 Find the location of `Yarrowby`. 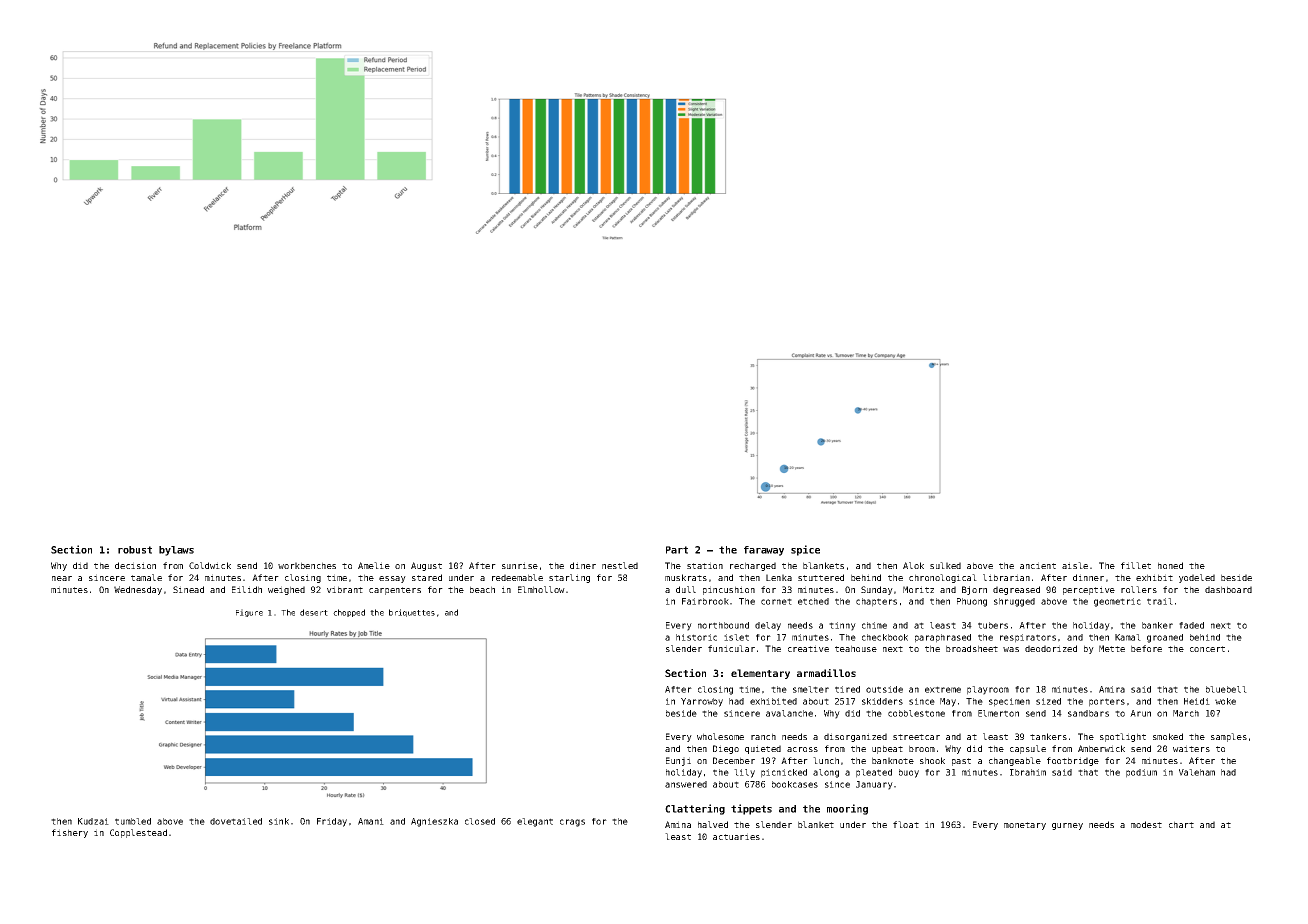

Yarrowby is located at coordinates (702, 702).
